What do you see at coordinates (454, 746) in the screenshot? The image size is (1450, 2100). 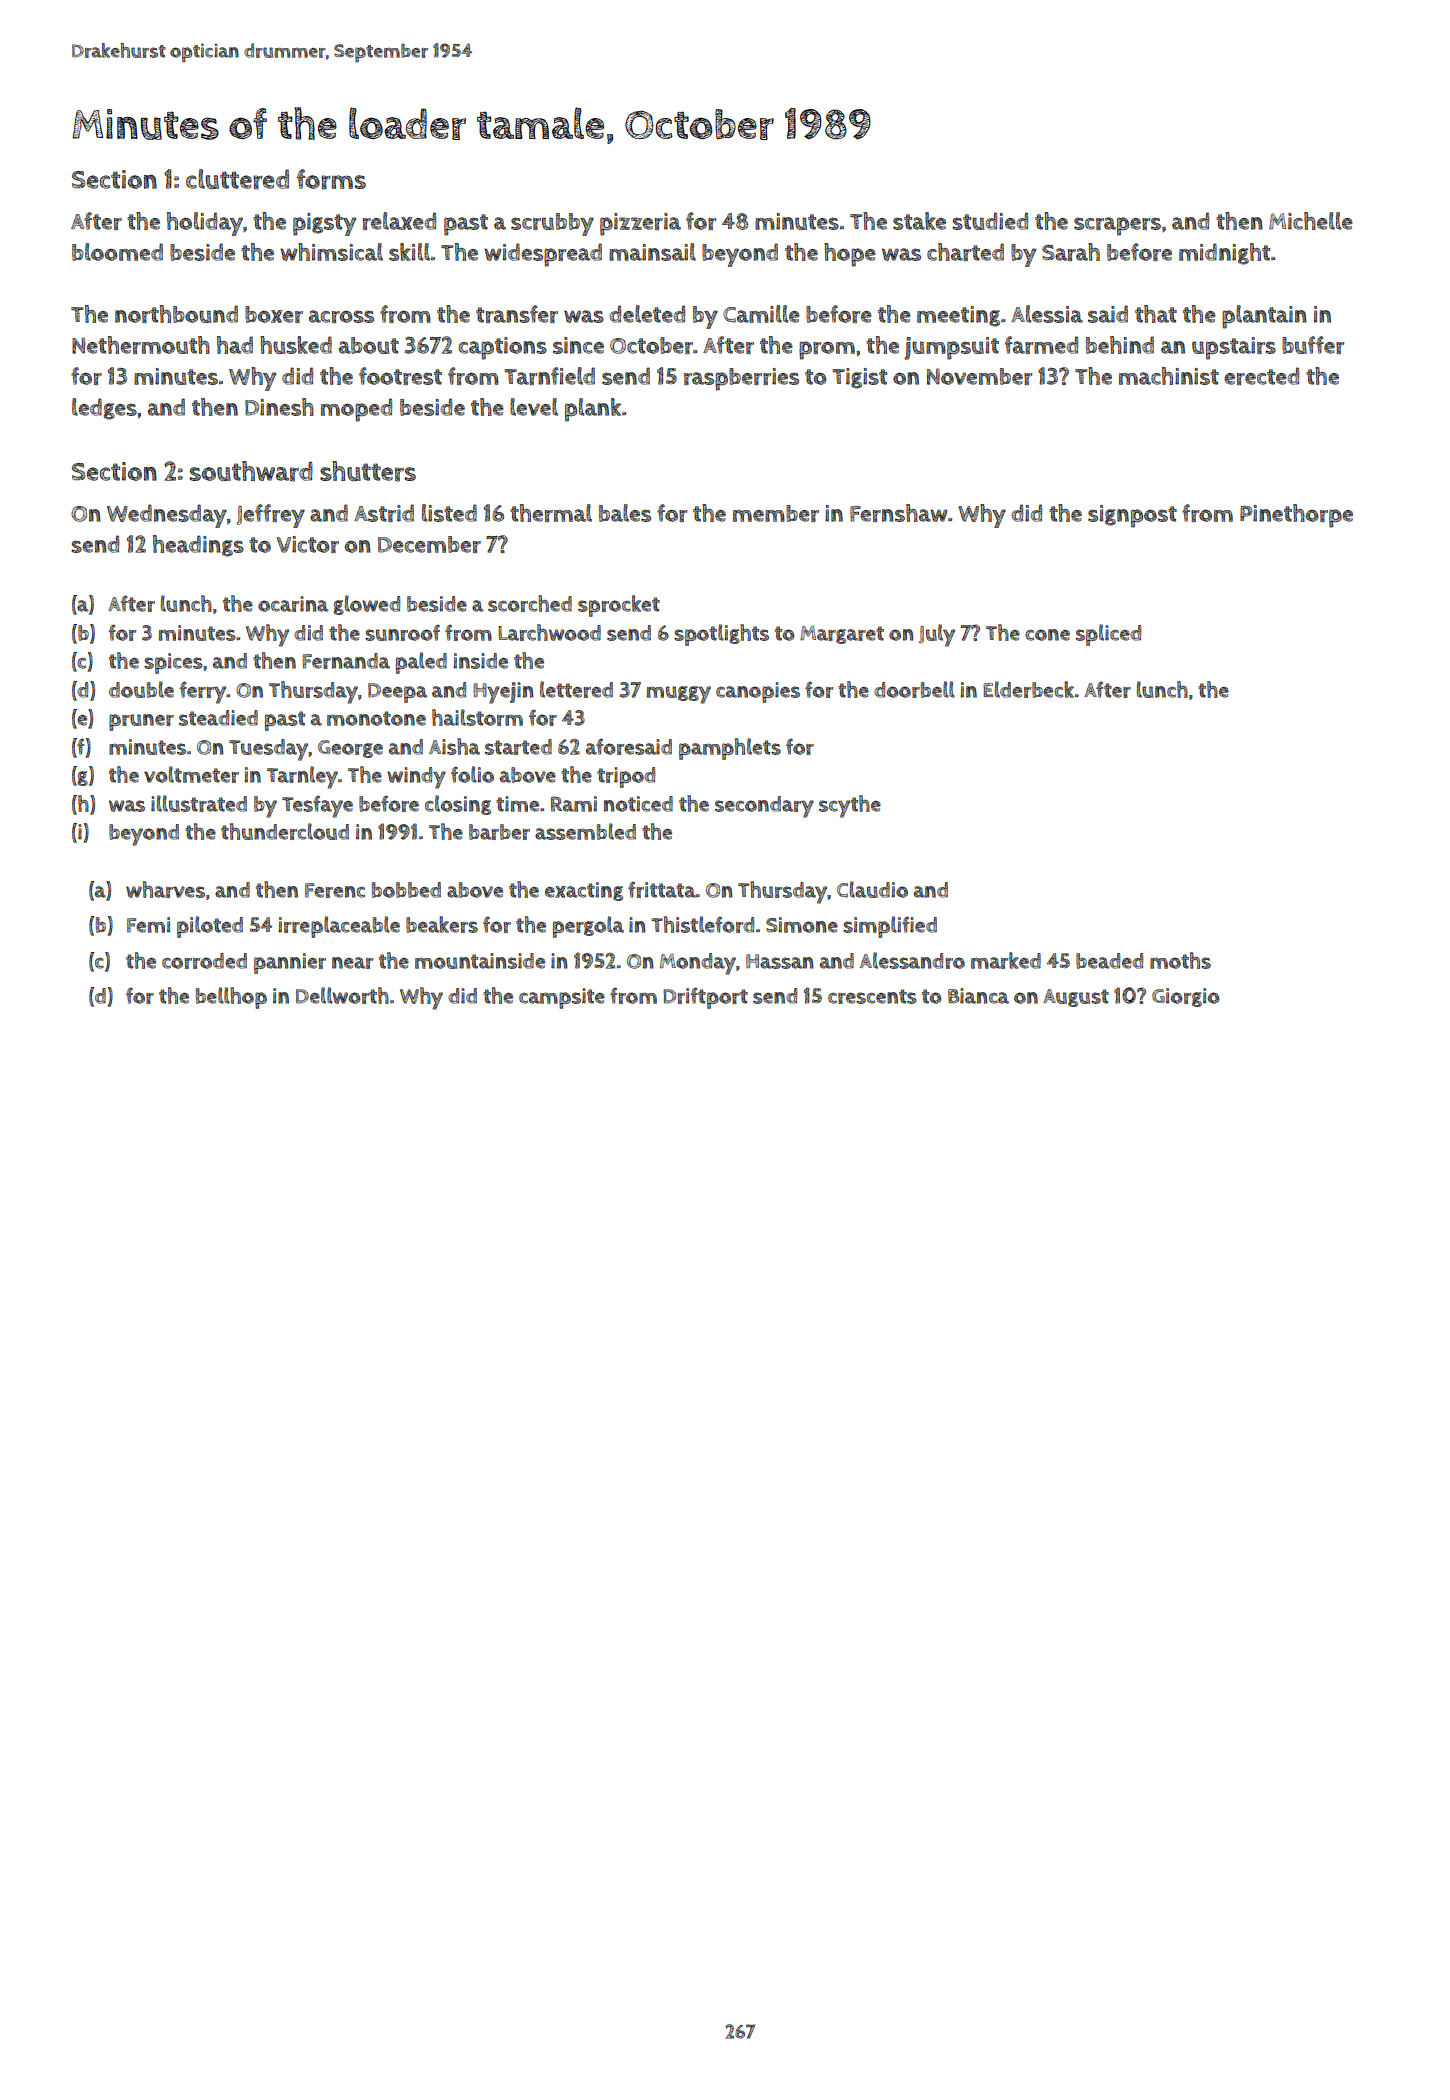 I see `Aisha` at bounding box center [454, 746].
